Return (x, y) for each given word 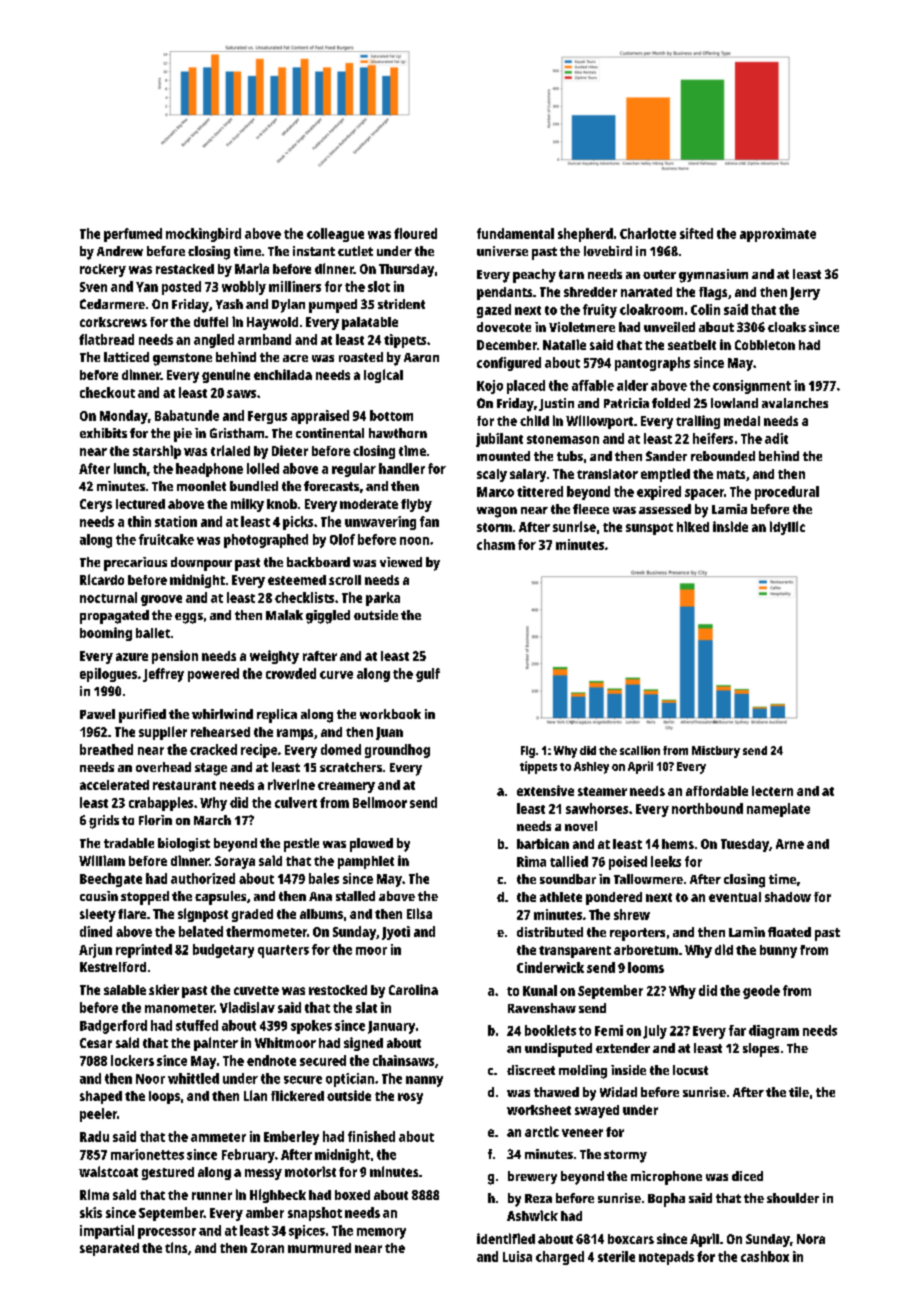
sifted (696, 233)
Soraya (235, 862)
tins (176, 1247)
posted (181, 288)
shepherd (585, 235)
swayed (597, 1111)
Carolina (413, 989)
